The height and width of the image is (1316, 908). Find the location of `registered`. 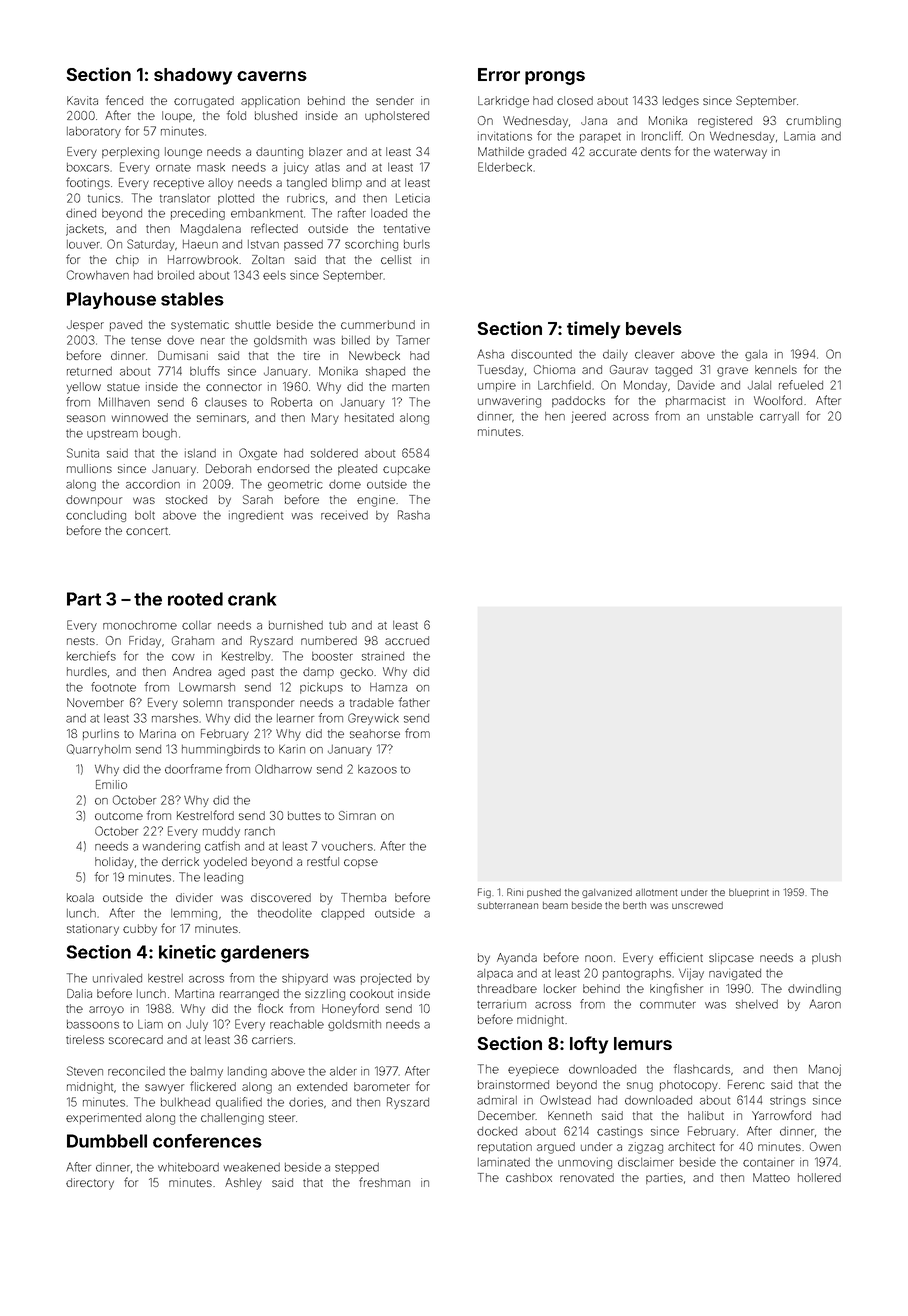

registered is located at coordinates (725, 122).
